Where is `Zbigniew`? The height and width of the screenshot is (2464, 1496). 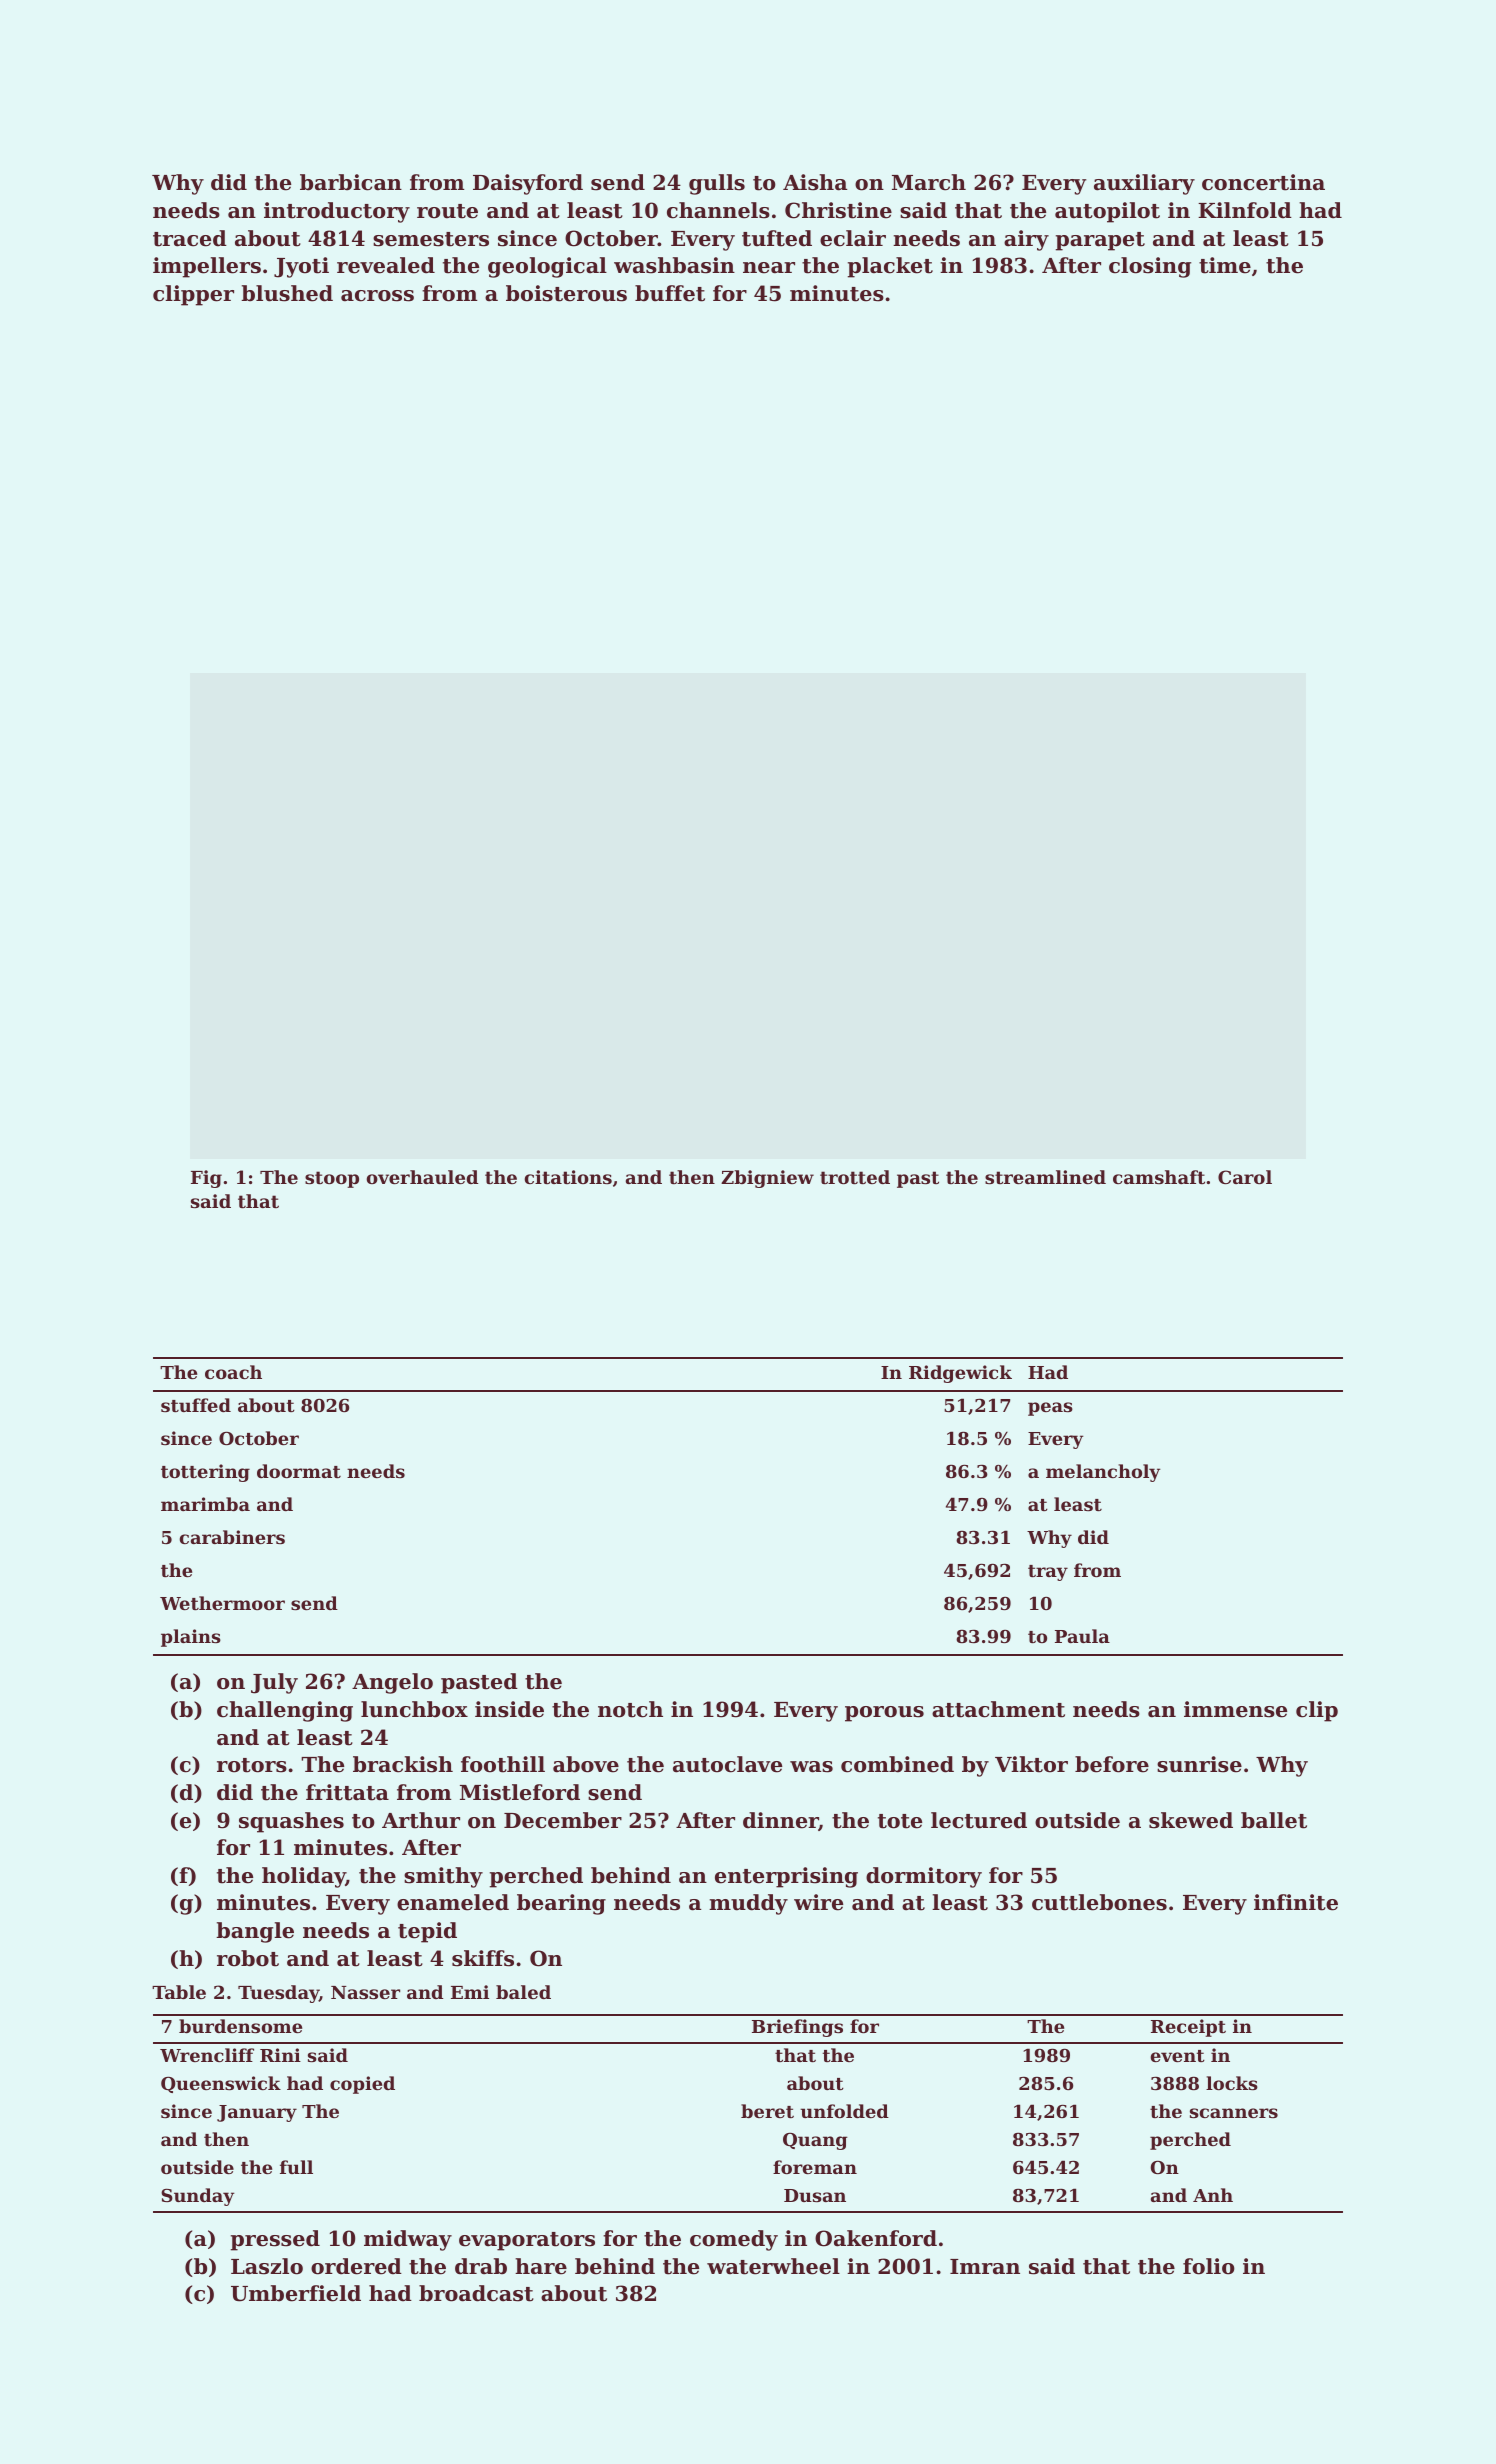
Zbigniew is located at coordinates (767, 1179).
